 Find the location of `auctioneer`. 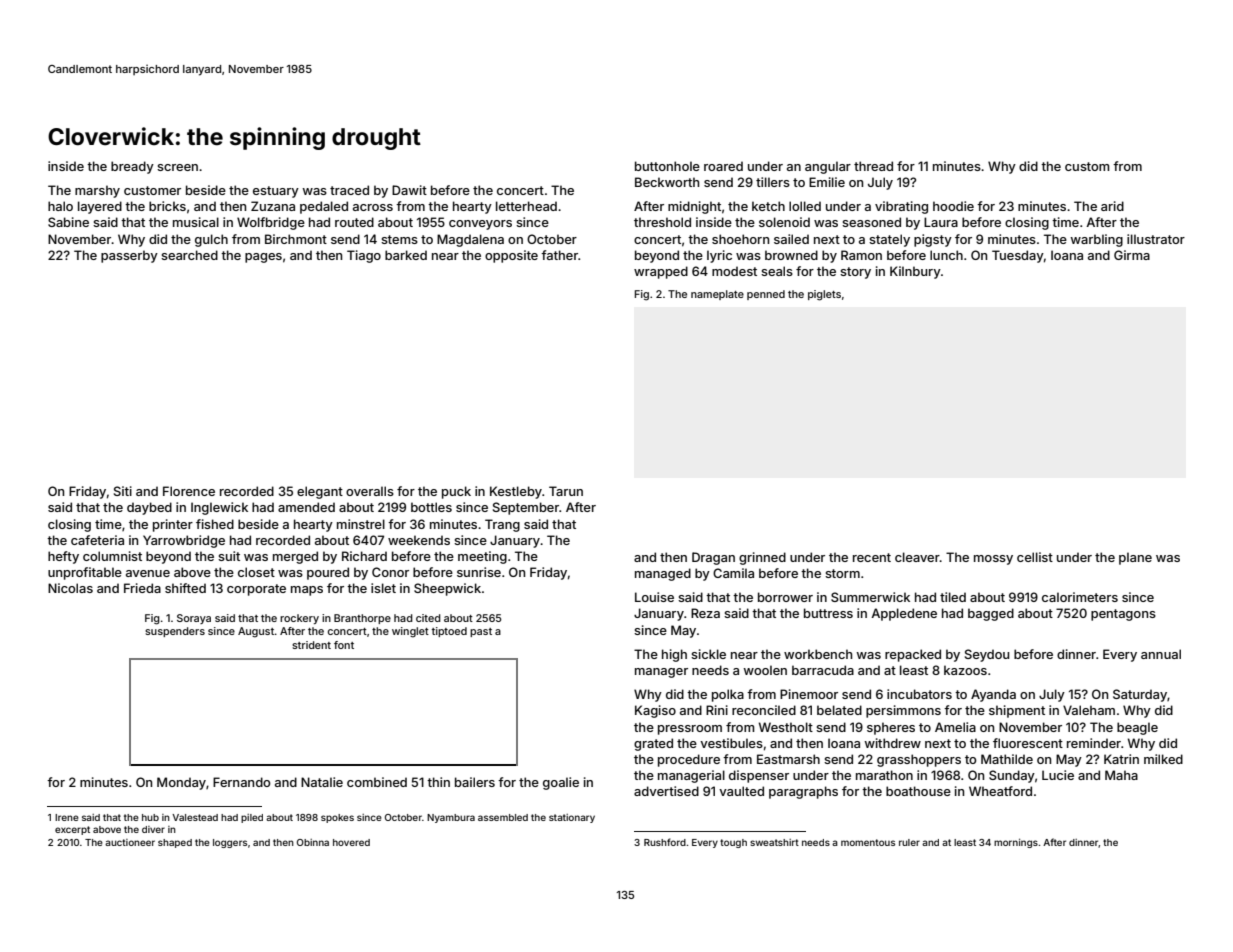

auctioneer is located at coordinates (130, 842).
